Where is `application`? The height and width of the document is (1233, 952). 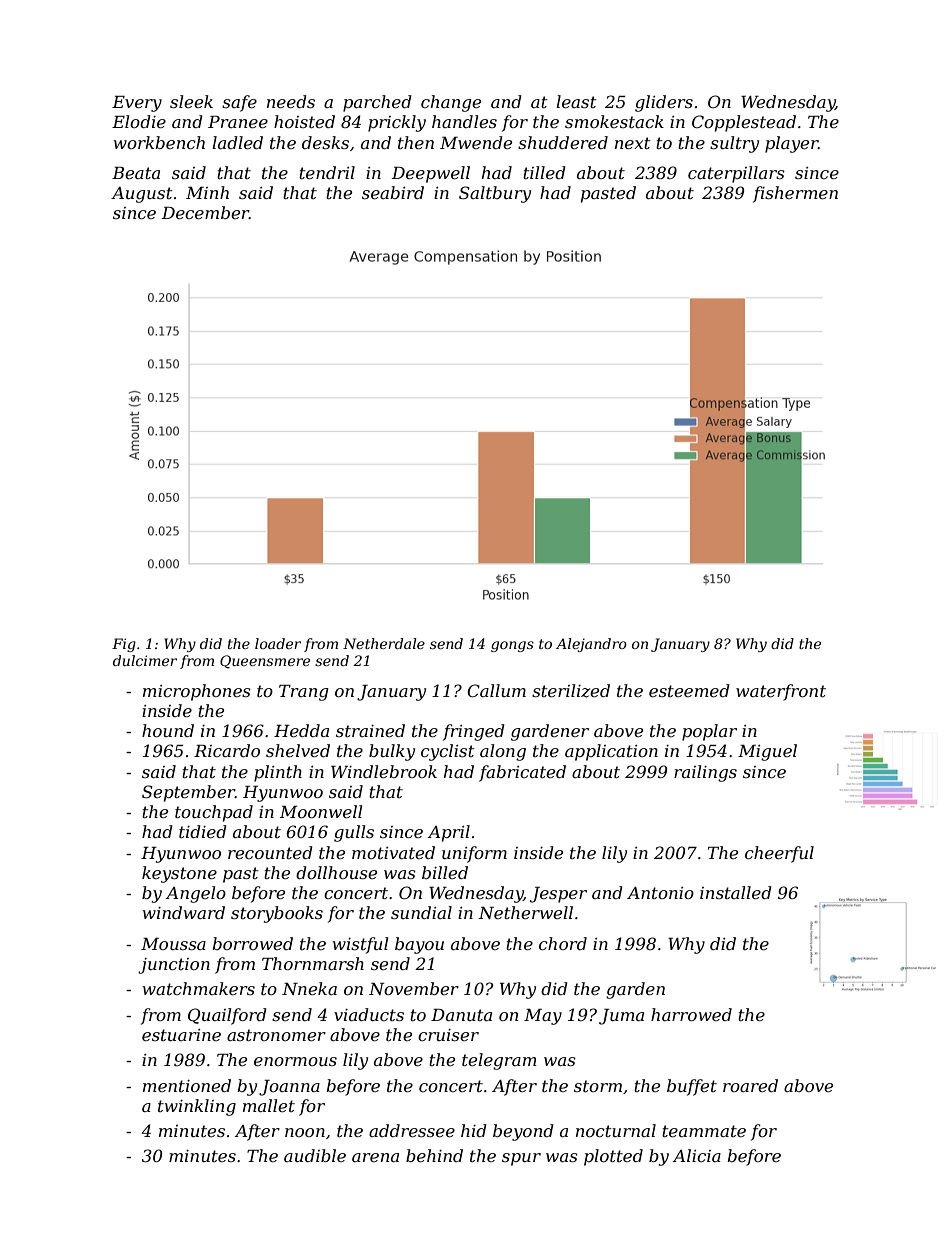 application is located at coordinates (611, 752).
